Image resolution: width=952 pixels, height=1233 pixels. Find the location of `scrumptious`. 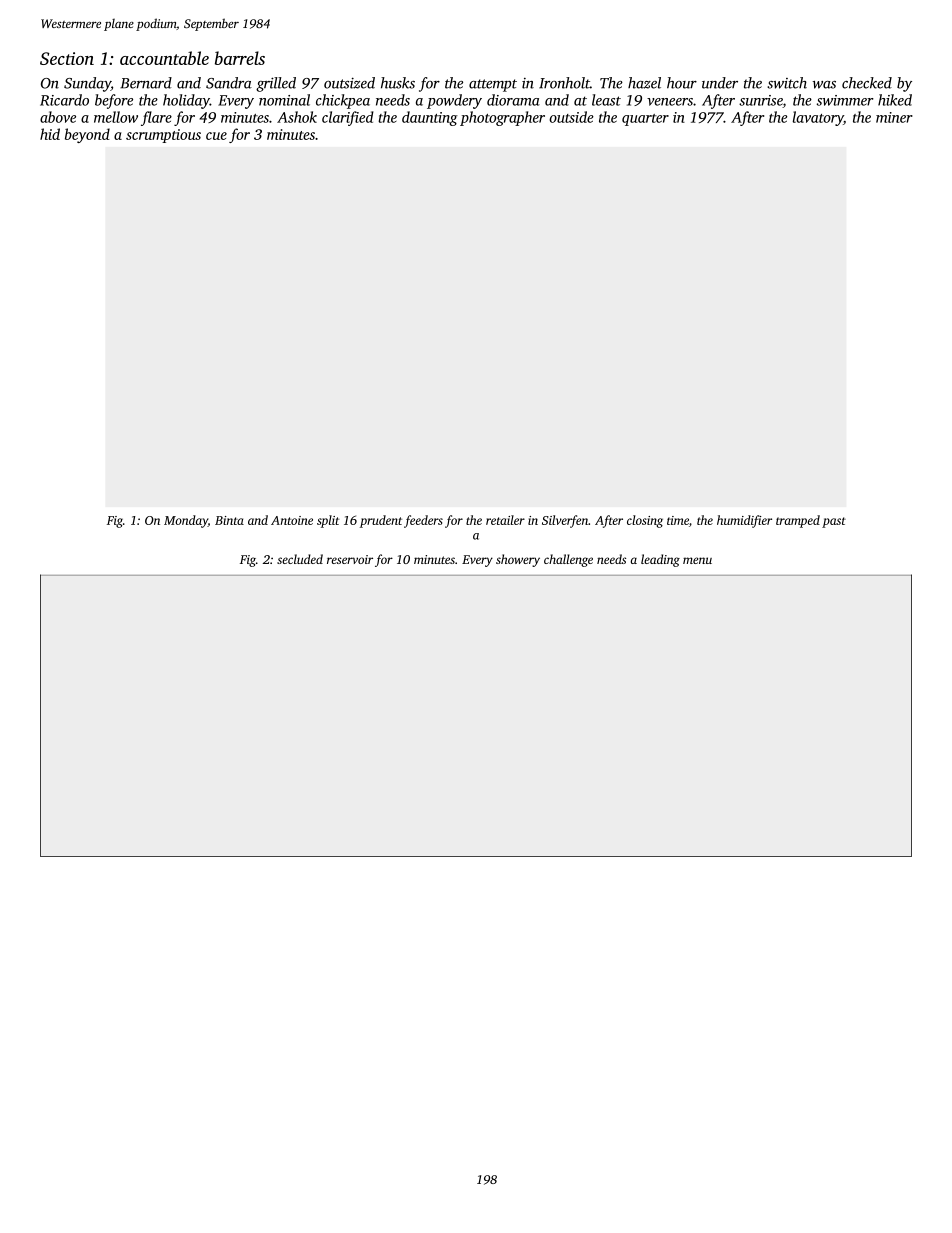

scrumptious is located at coordinates (163, 136).
